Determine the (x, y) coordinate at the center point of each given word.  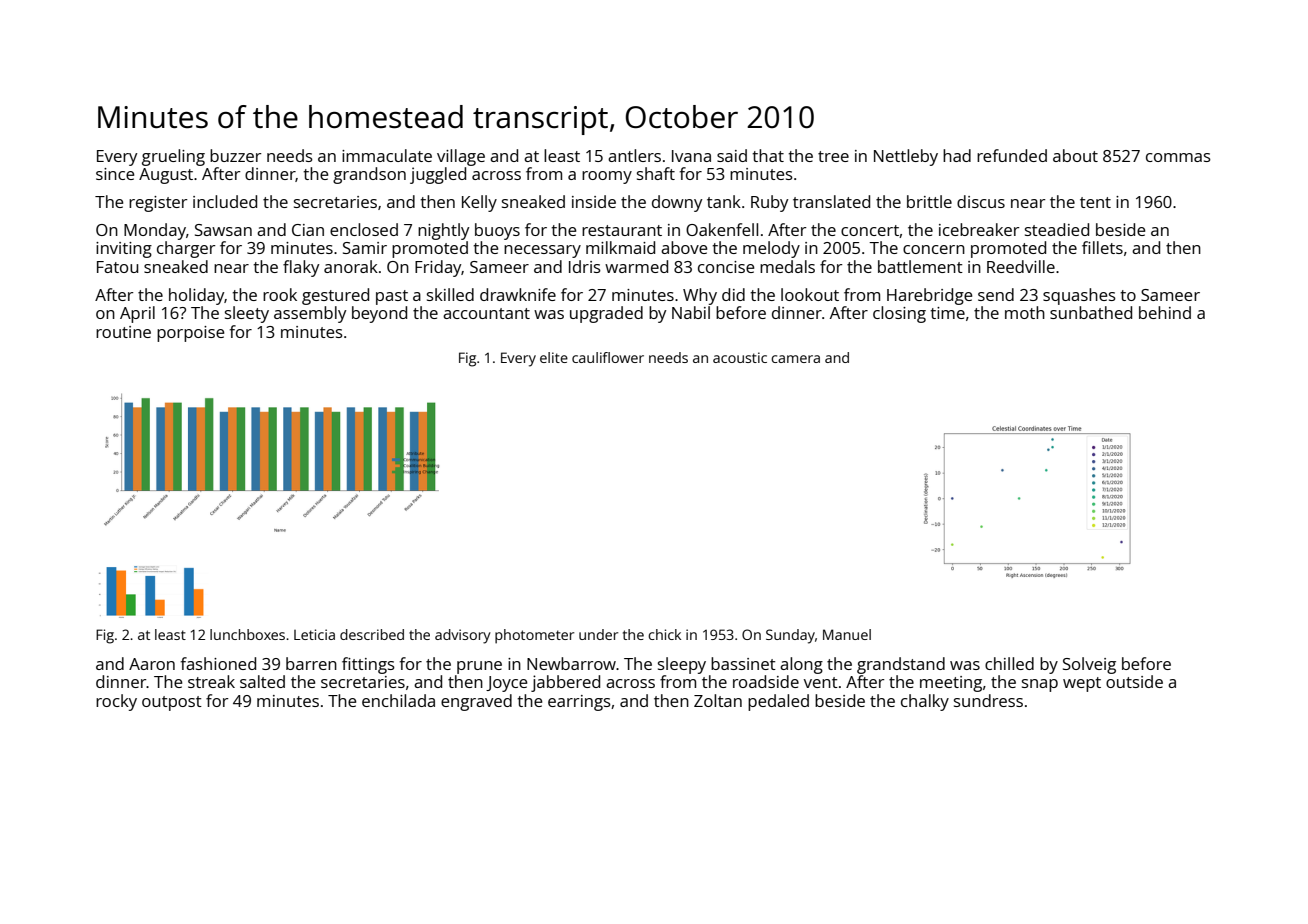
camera (795, 359)
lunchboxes (247, 634)
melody (771, 249)
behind (1165, 312)
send (996, 294)
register (158, 204)
